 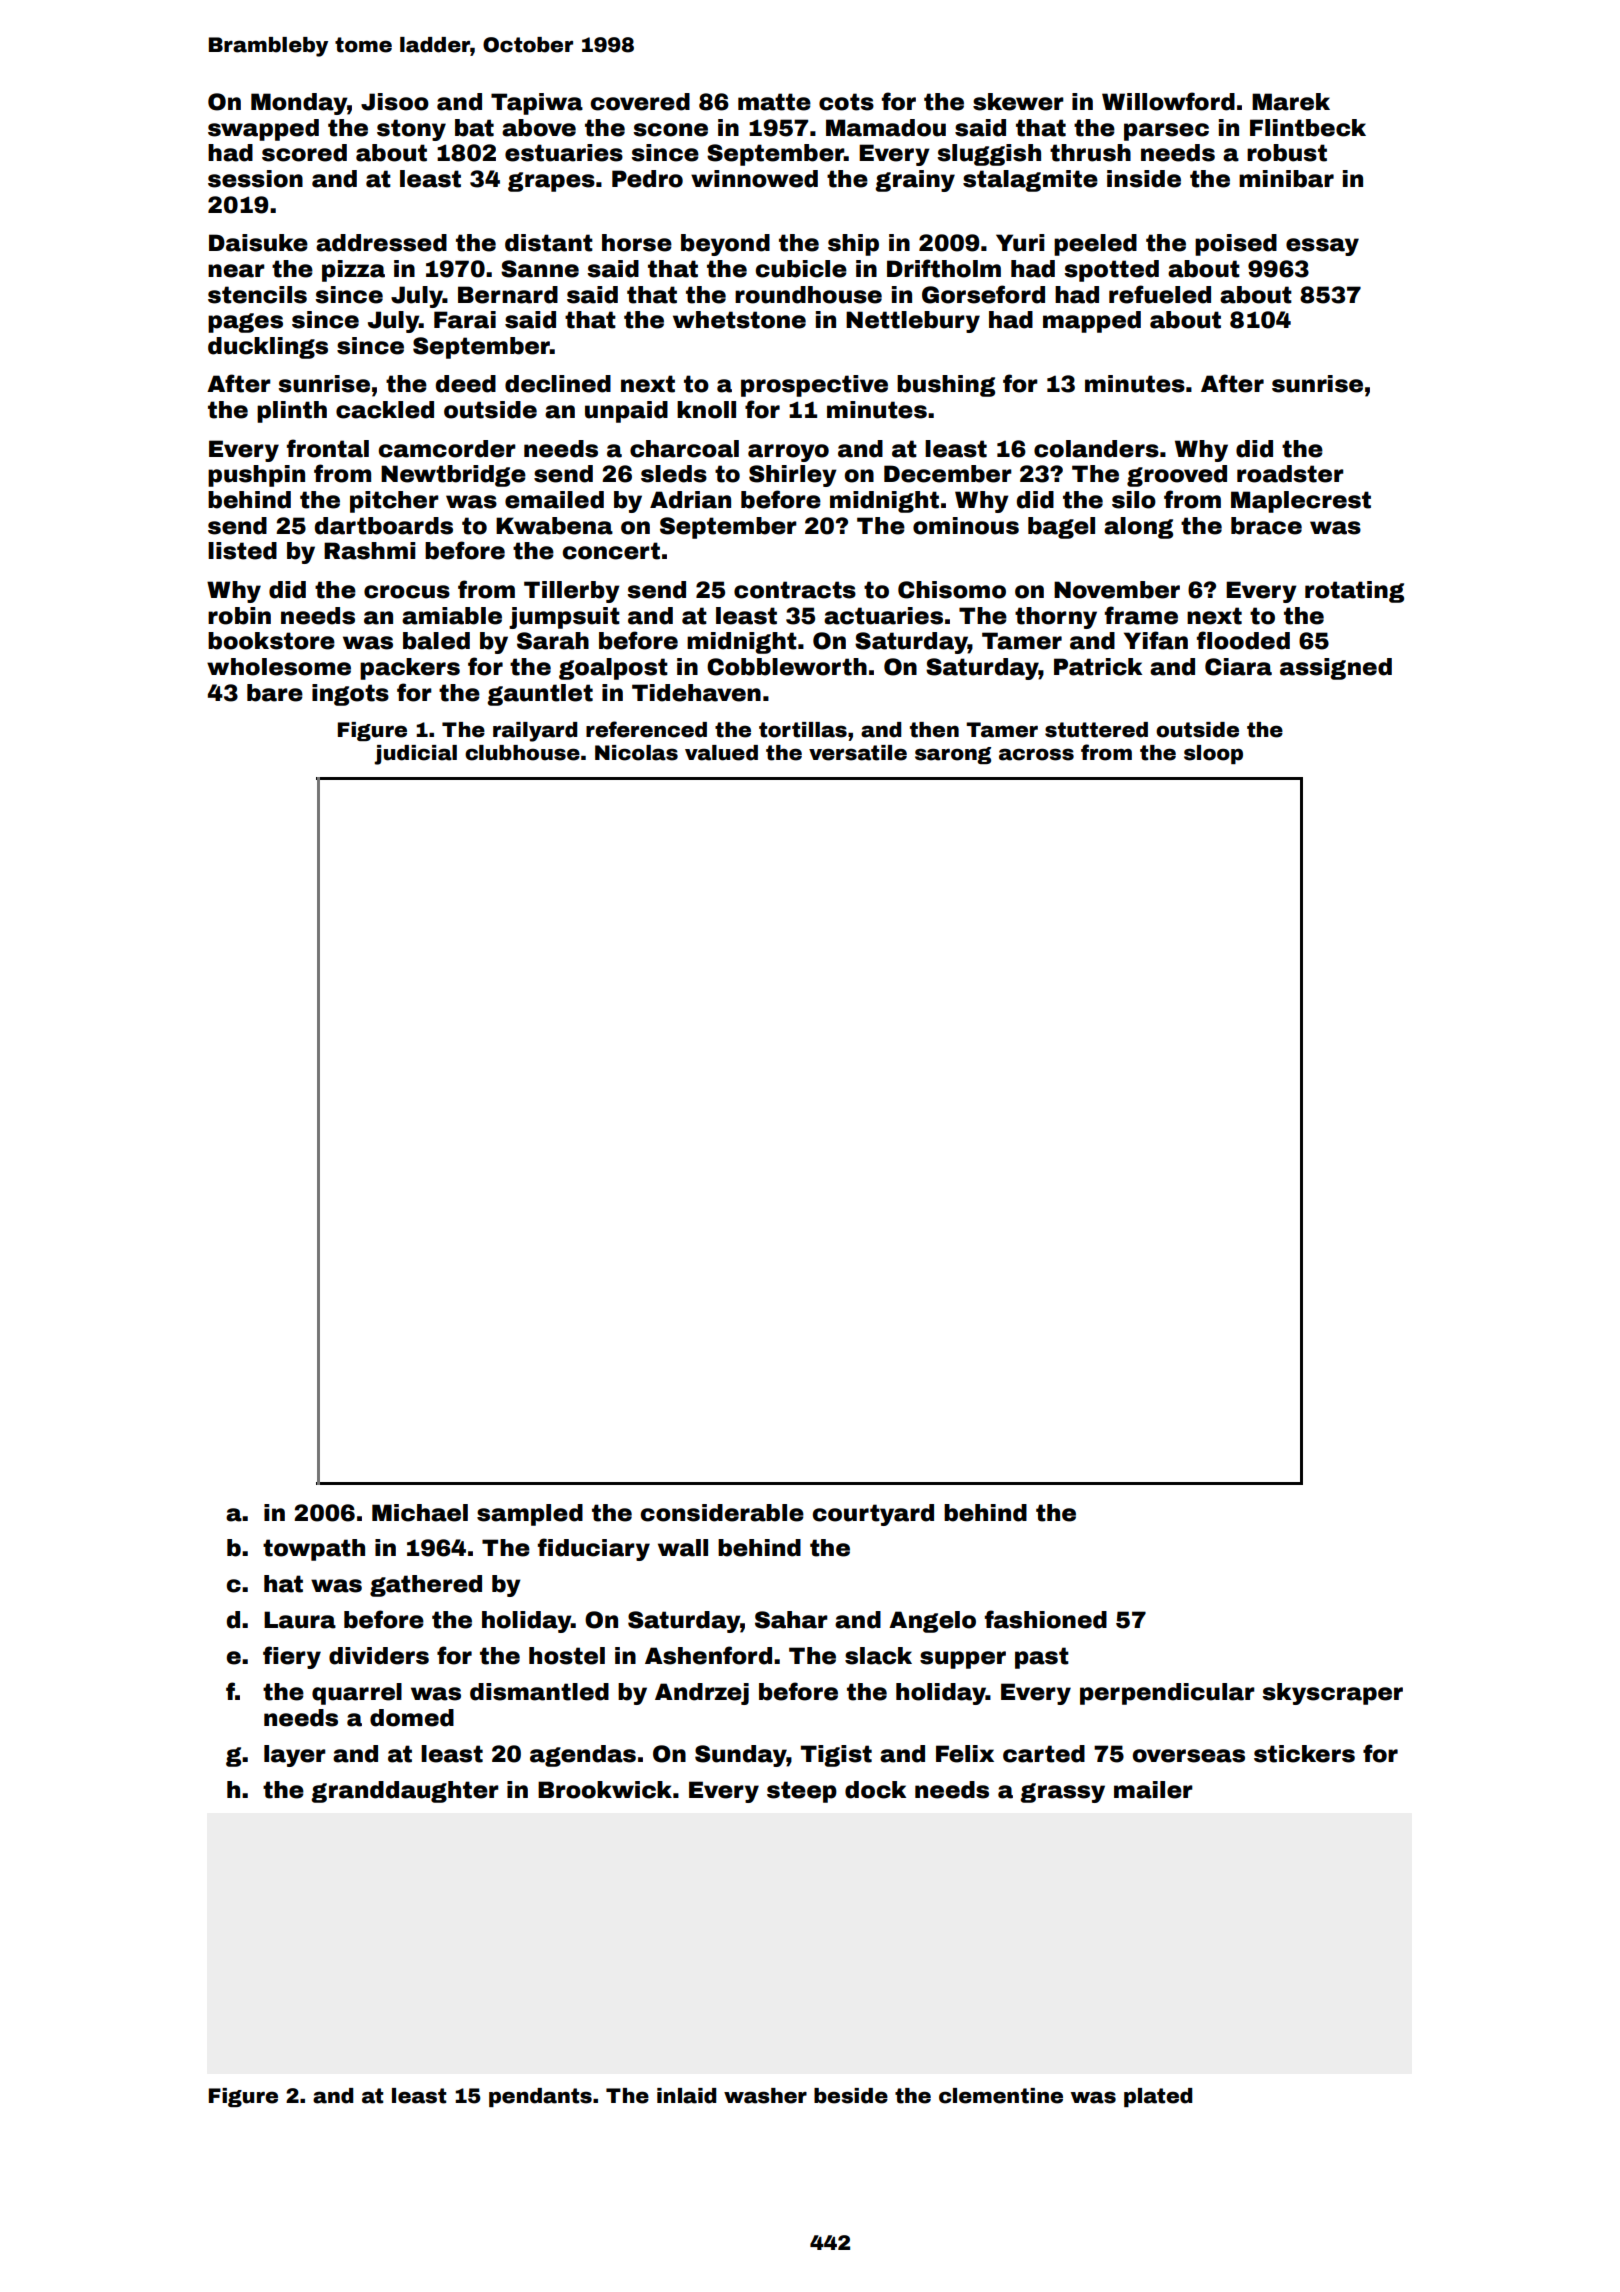 What do you see at coordinates (474, 128) in the document?
I see `bat` at bounding box center [474, 128].
